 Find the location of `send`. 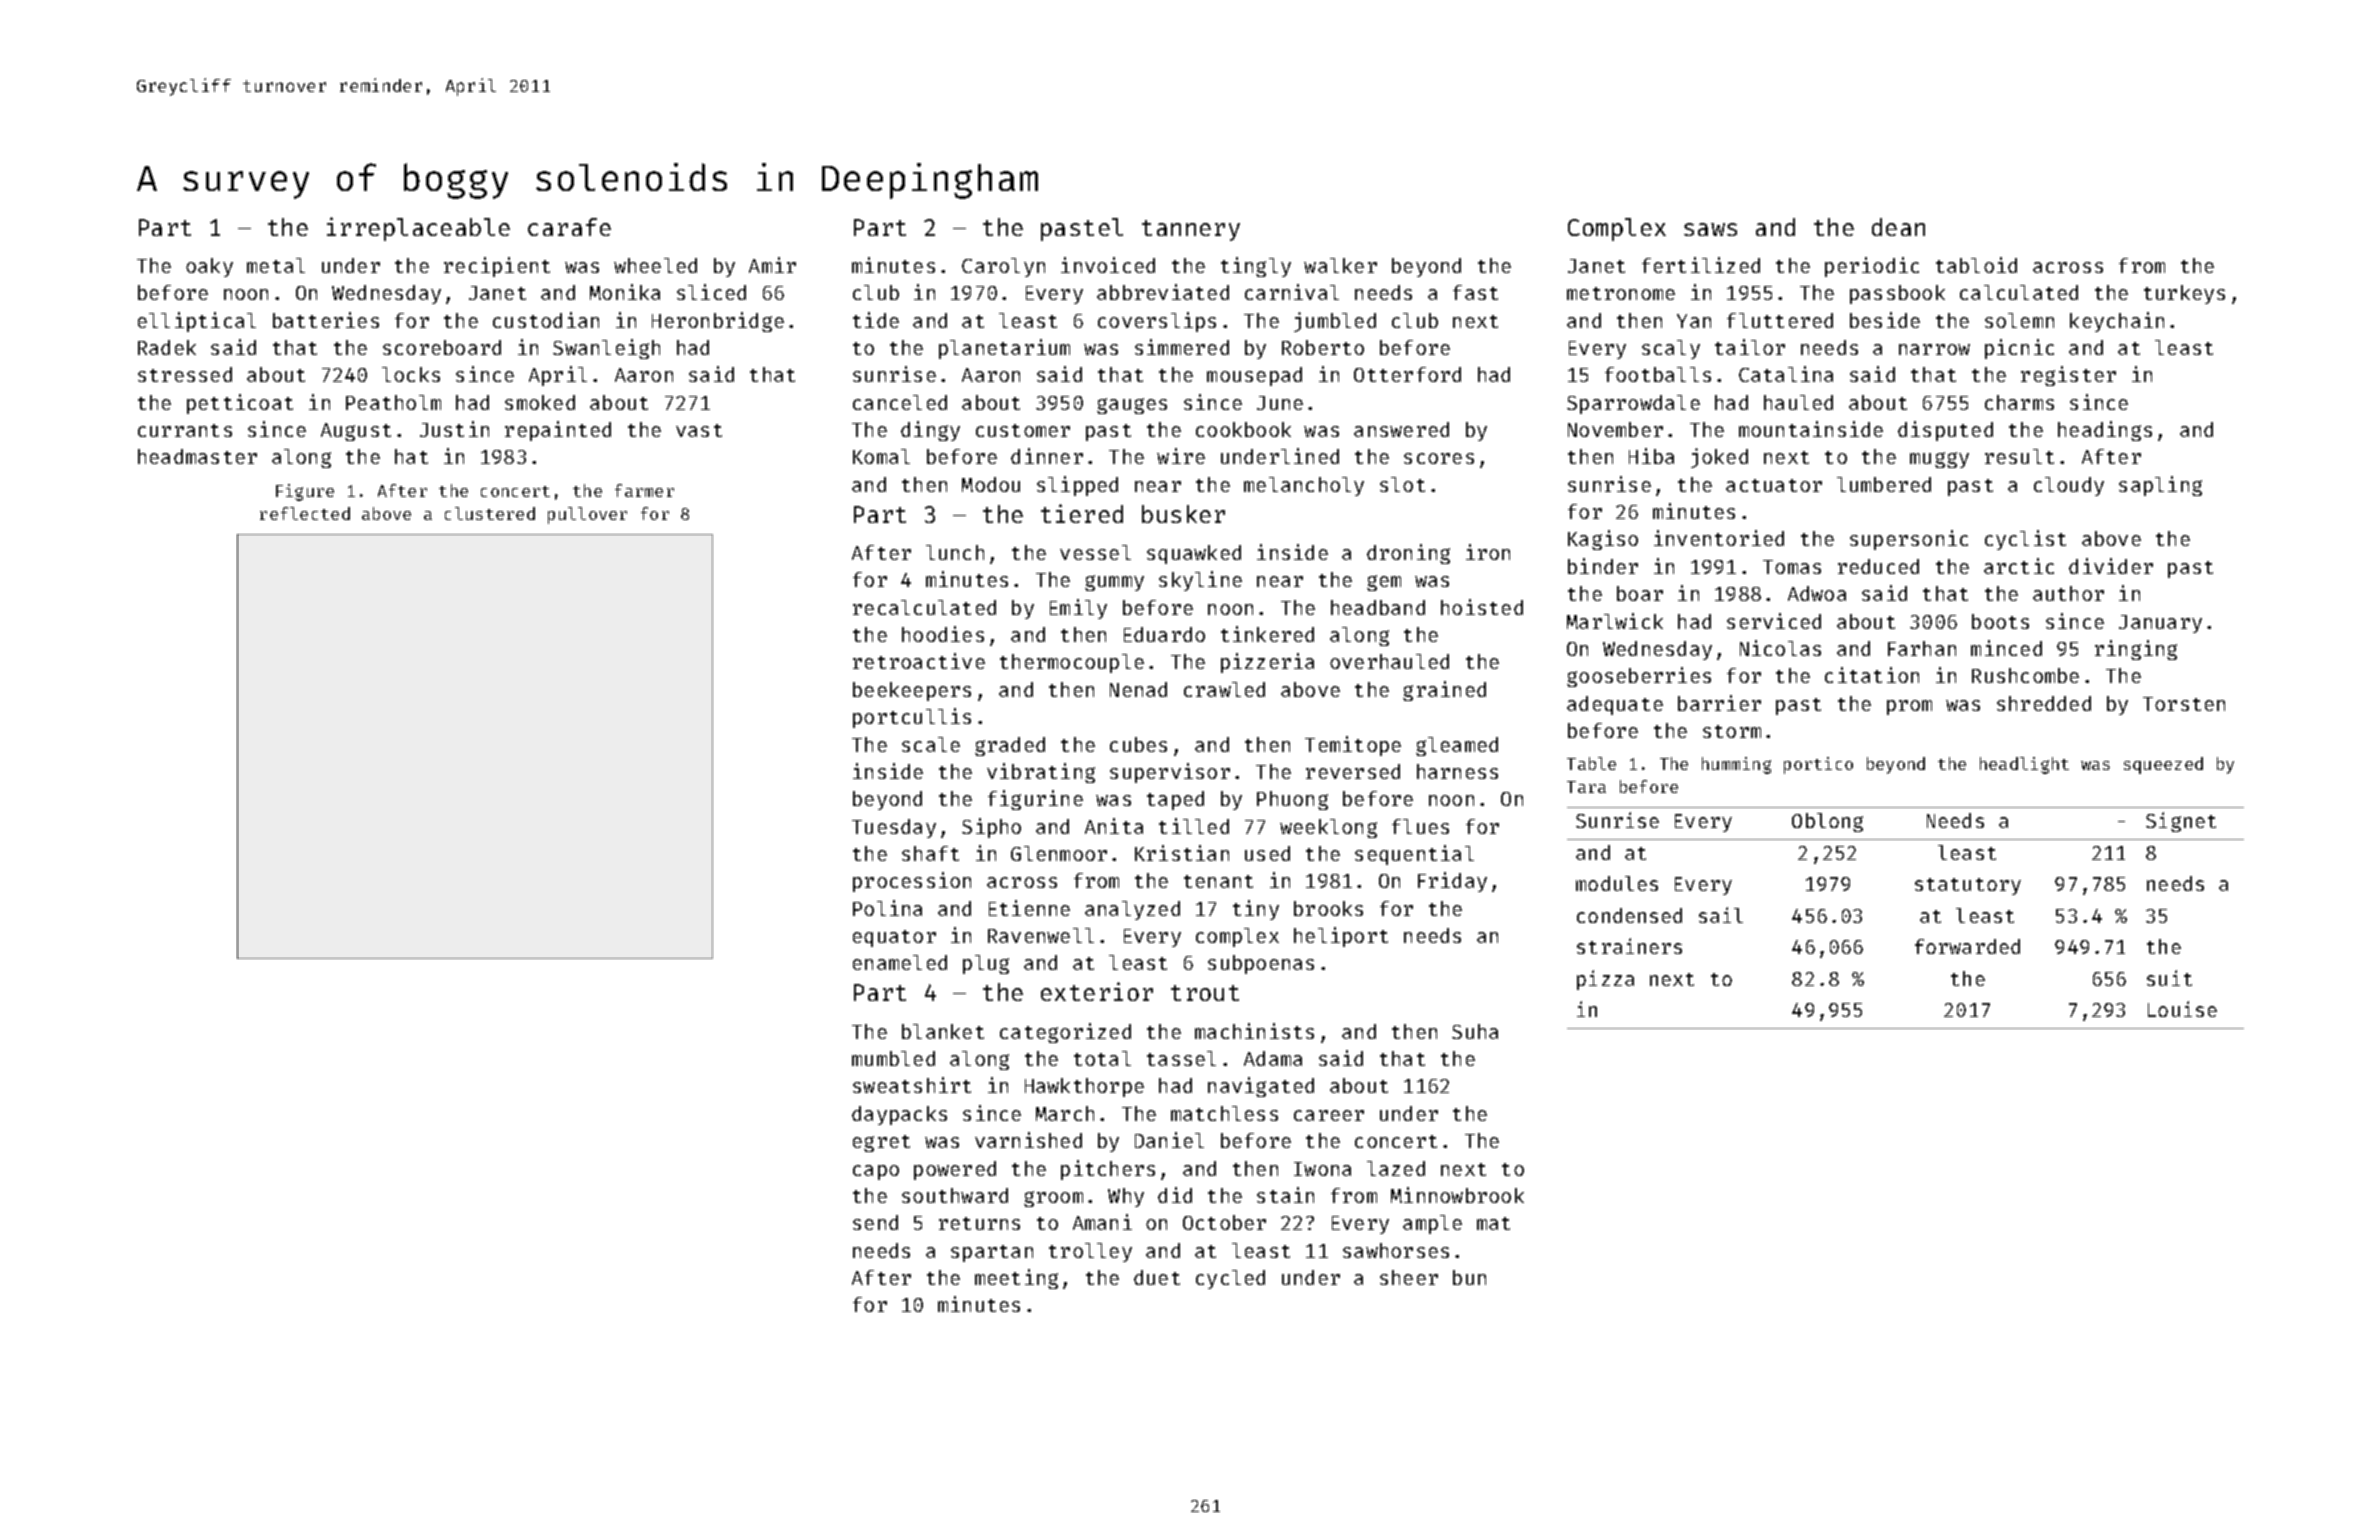

send is located at coordinates (875, 1222).
